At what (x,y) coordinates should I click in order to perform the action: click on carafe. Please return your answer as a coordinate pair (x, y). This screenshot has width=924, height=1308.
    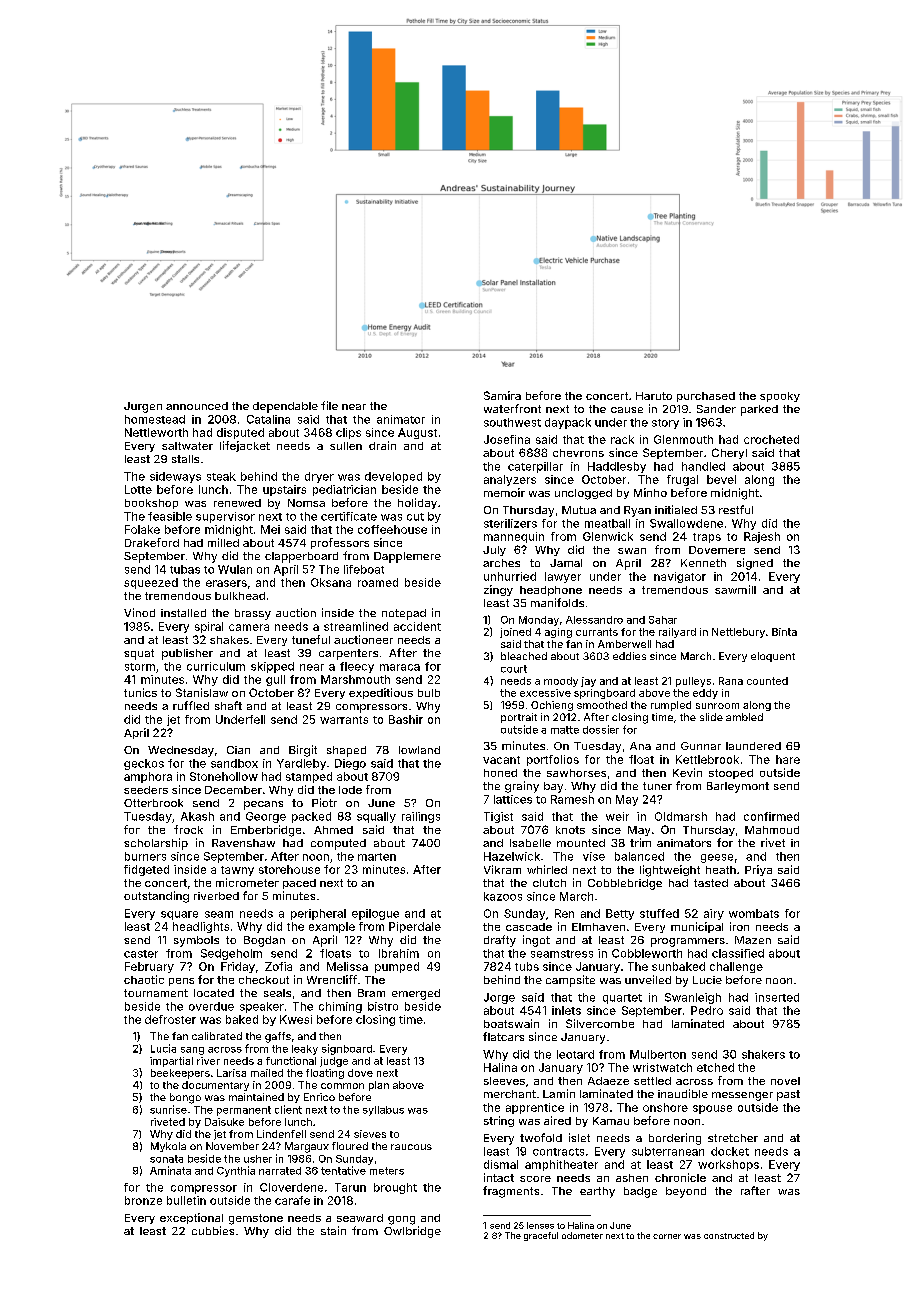
    Looking at the image, I should click on (292, 1200).
